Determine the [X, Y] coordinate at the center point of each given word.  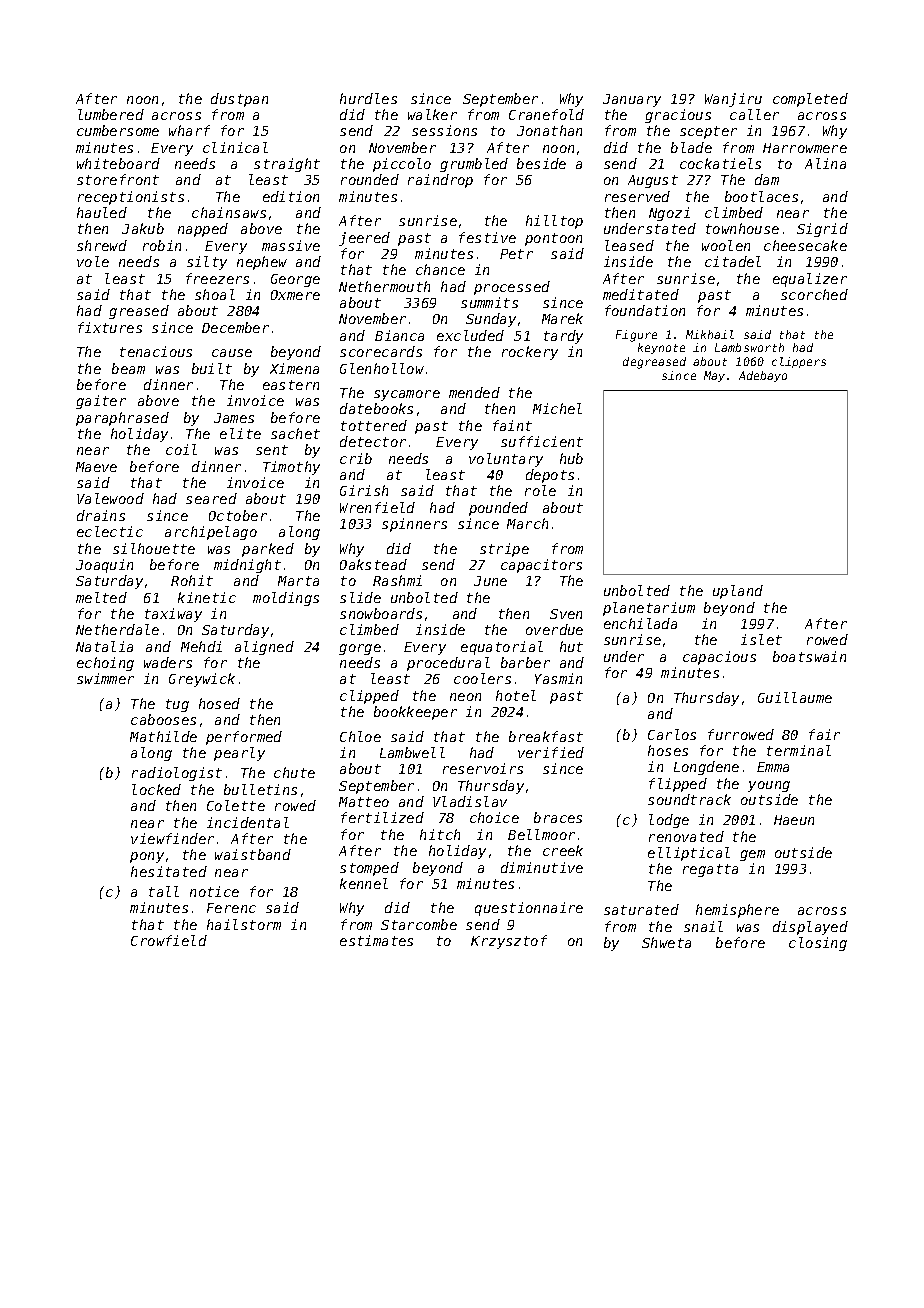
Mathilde [163, 736]
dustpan [239, 100]
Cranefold [546, 114]
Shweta [666, 942]
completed [810, 100]
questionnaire [529, 909]
